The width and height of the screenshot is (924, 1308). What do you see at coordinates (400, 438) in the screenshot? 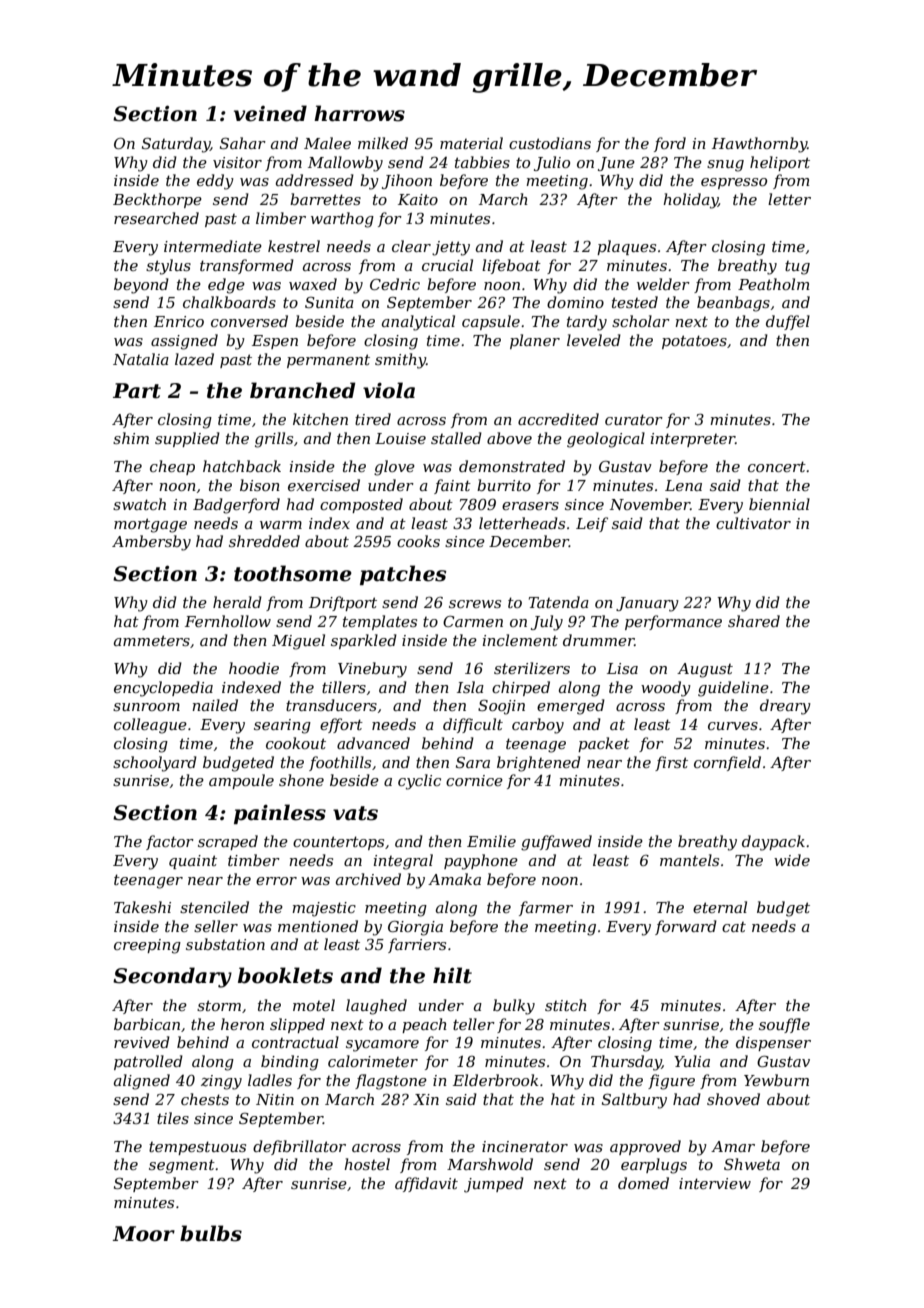
I see `Louise` at bounding box center [400, 438].
